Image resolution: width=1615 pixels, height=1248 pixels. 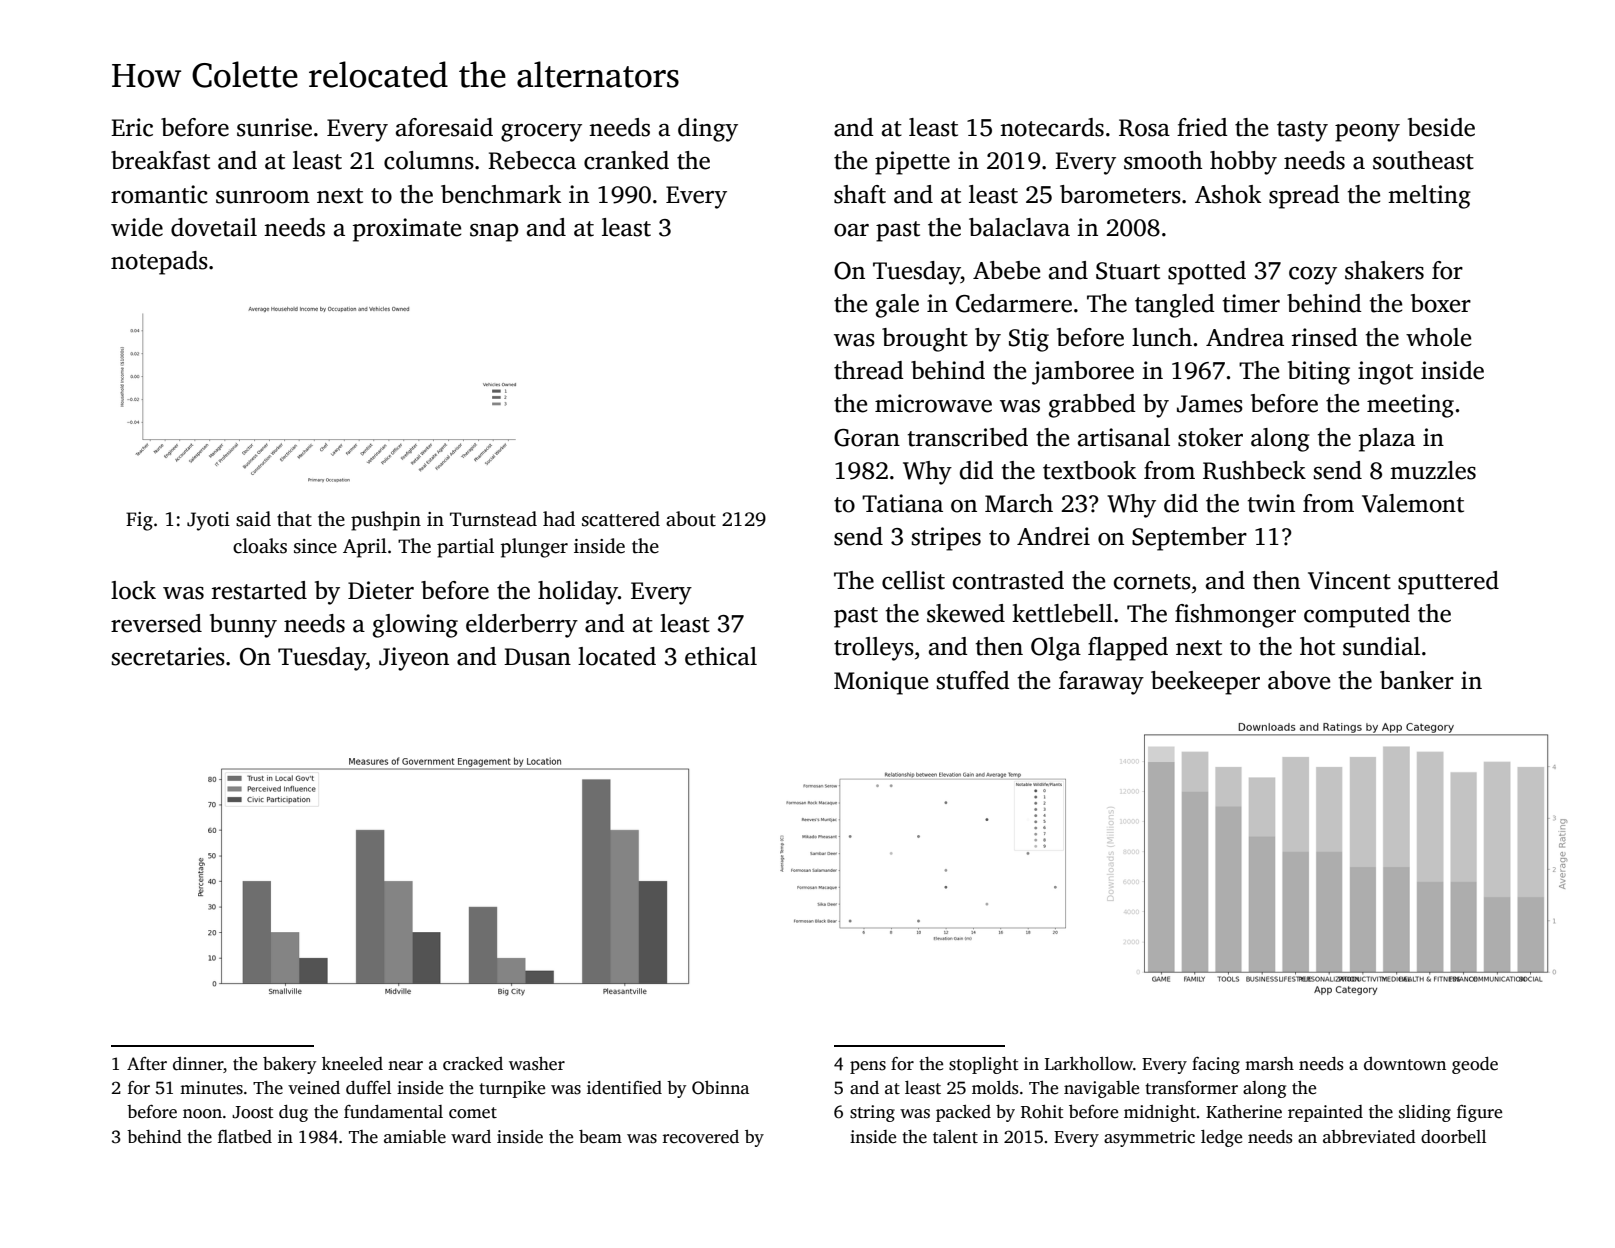 What do you see at coordinates (721, 656) in the screenshot?
I see `ethical` at bounding box center [721, 656].
